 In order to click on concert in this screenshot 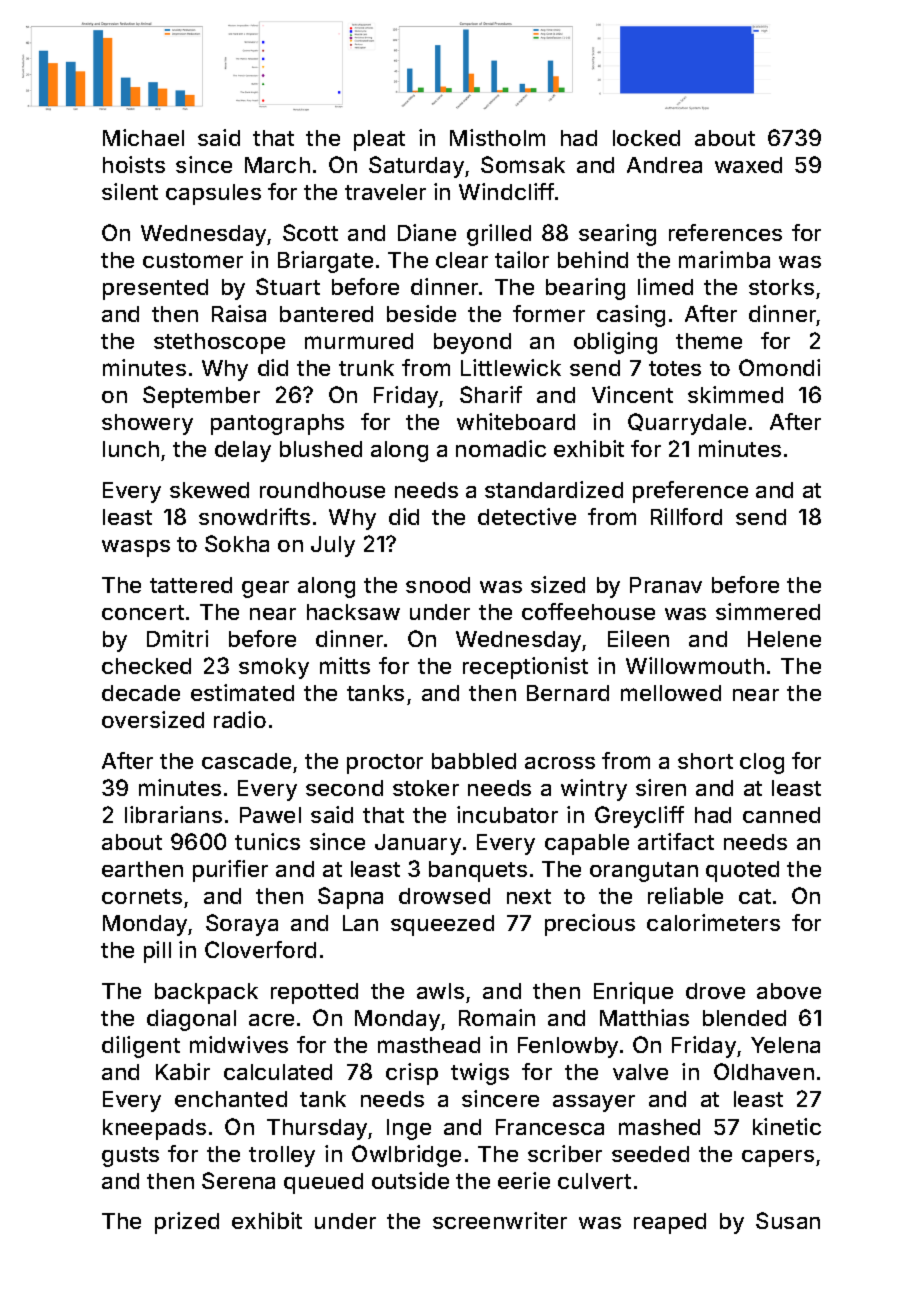, I will do `click(143, 612)`.
